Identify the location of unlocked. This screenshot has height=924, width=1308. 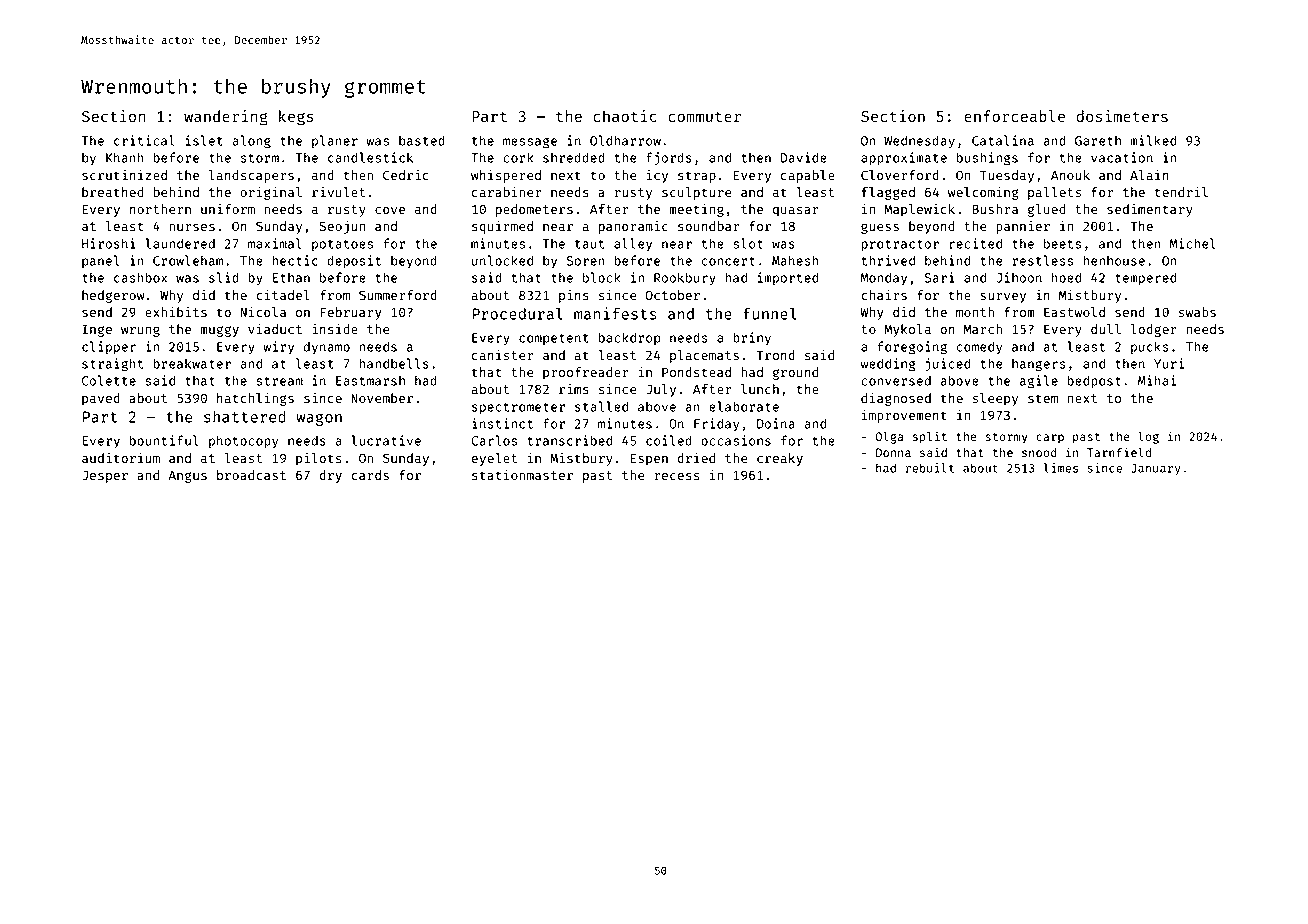
(502, 260).
